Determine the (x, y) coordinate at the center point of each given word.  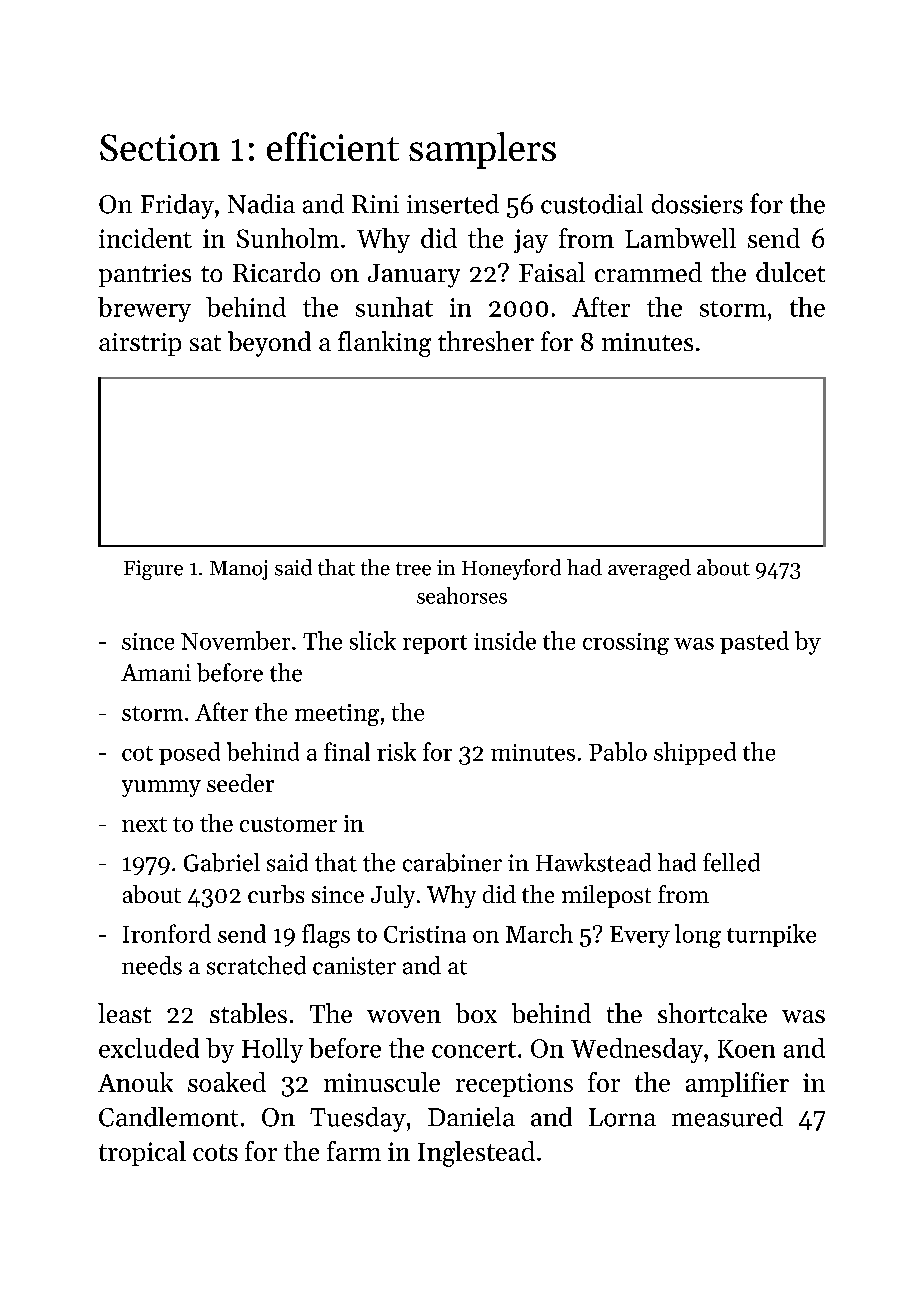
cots (215, 1152)
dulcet (790, 272)
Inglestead (476, 1154)
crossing (626, 644)
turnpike (771, 935)
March (539, 933)
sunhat (394, 307)
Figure (153, 570)
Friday (177, 206)
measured (727, 1117)
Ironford (167, 933)
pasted (754, 642)
